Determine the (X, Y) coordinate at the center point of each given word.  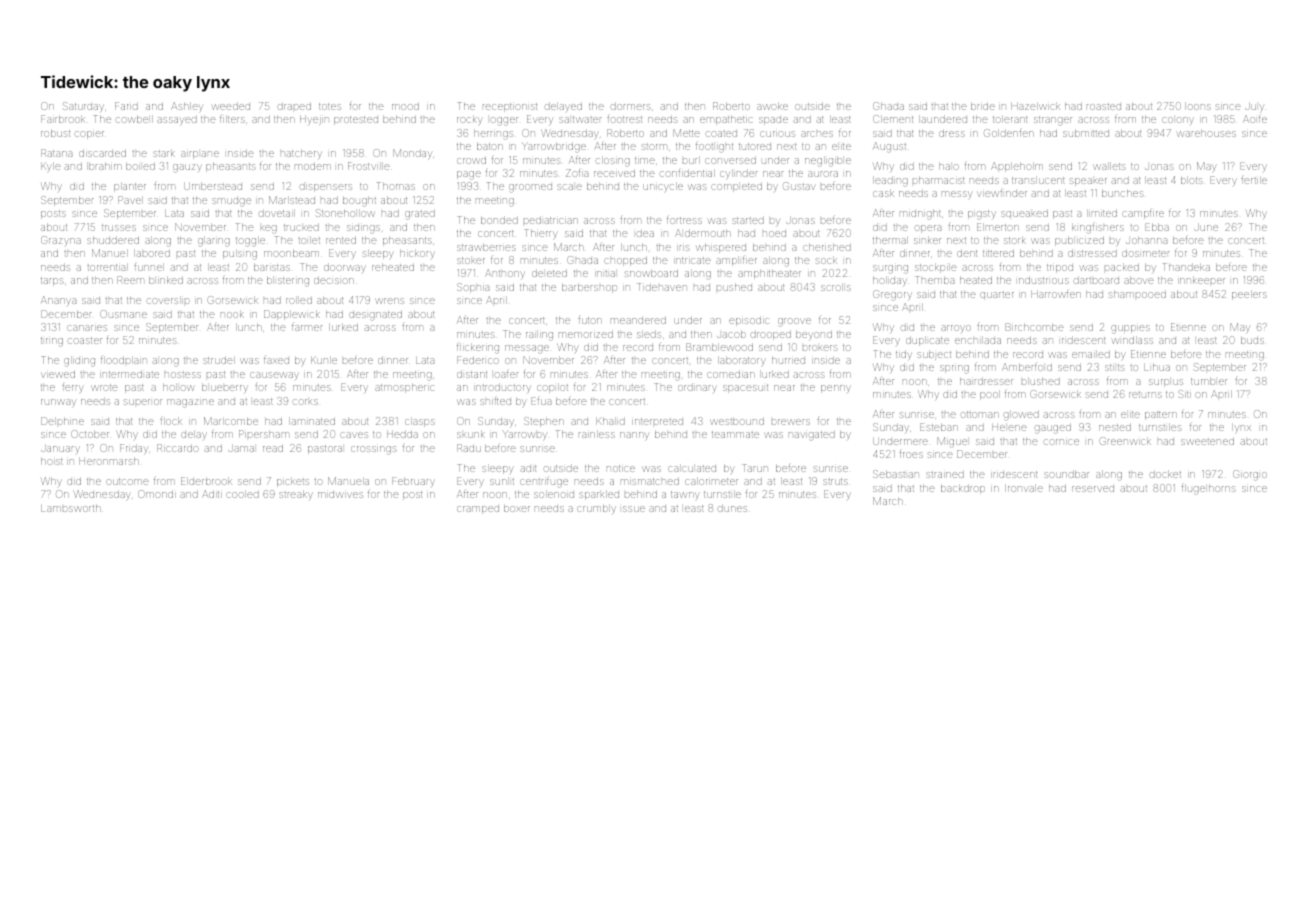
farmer (307, 327)
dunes (732, 508)
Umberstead (213, 186)
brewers (791, 422)
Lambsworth (71, 508)
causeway (274, 375)
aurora (823, 174)
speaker (1088, 182)
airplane (200, 155)
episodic (749, 321)
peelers (1249, 295)
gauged (1052, 429)
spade (773, 121)
